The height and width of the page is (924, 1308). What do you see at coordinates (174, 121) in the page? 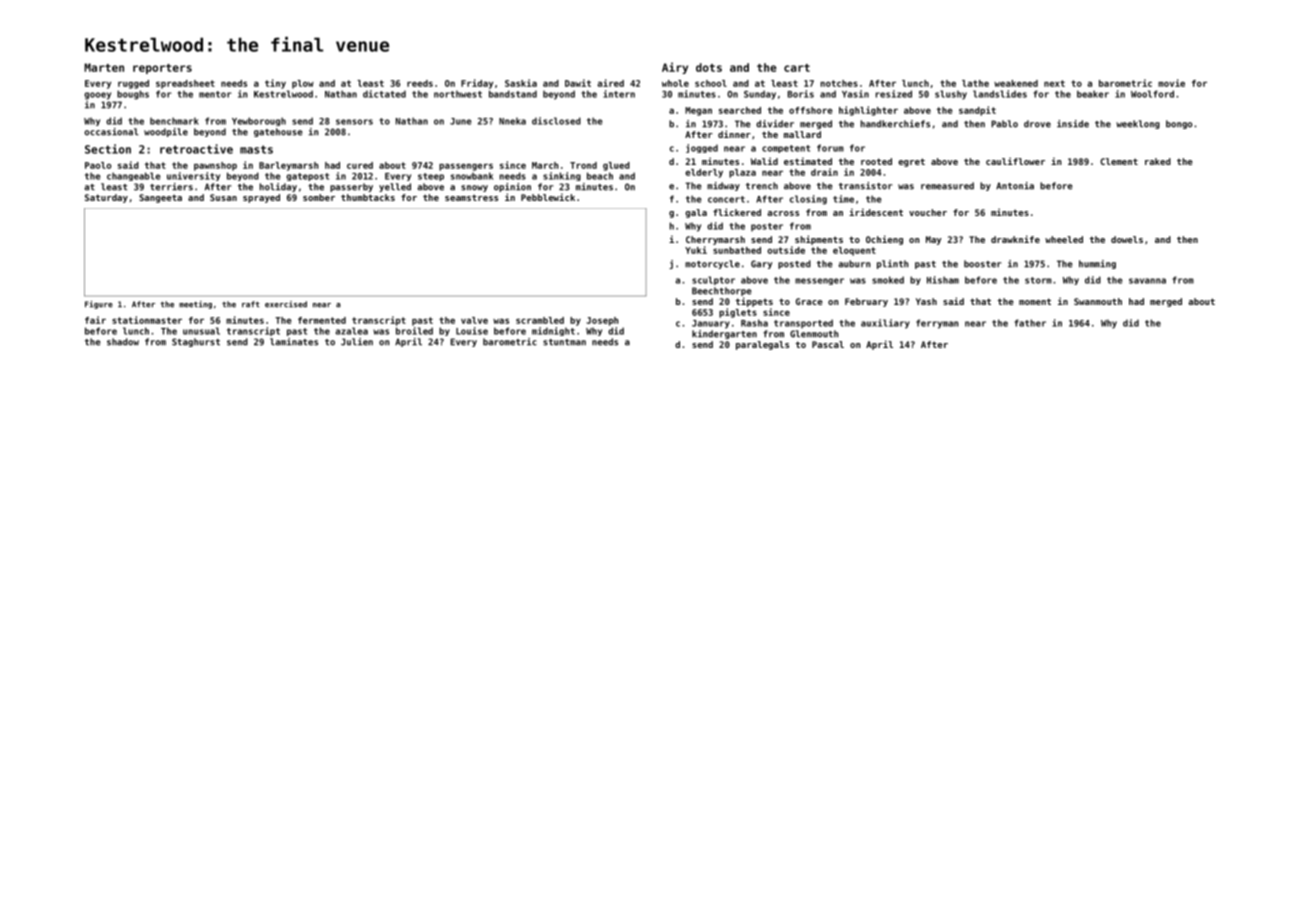
I see `benchmark` at bounding box center [174, 121].
